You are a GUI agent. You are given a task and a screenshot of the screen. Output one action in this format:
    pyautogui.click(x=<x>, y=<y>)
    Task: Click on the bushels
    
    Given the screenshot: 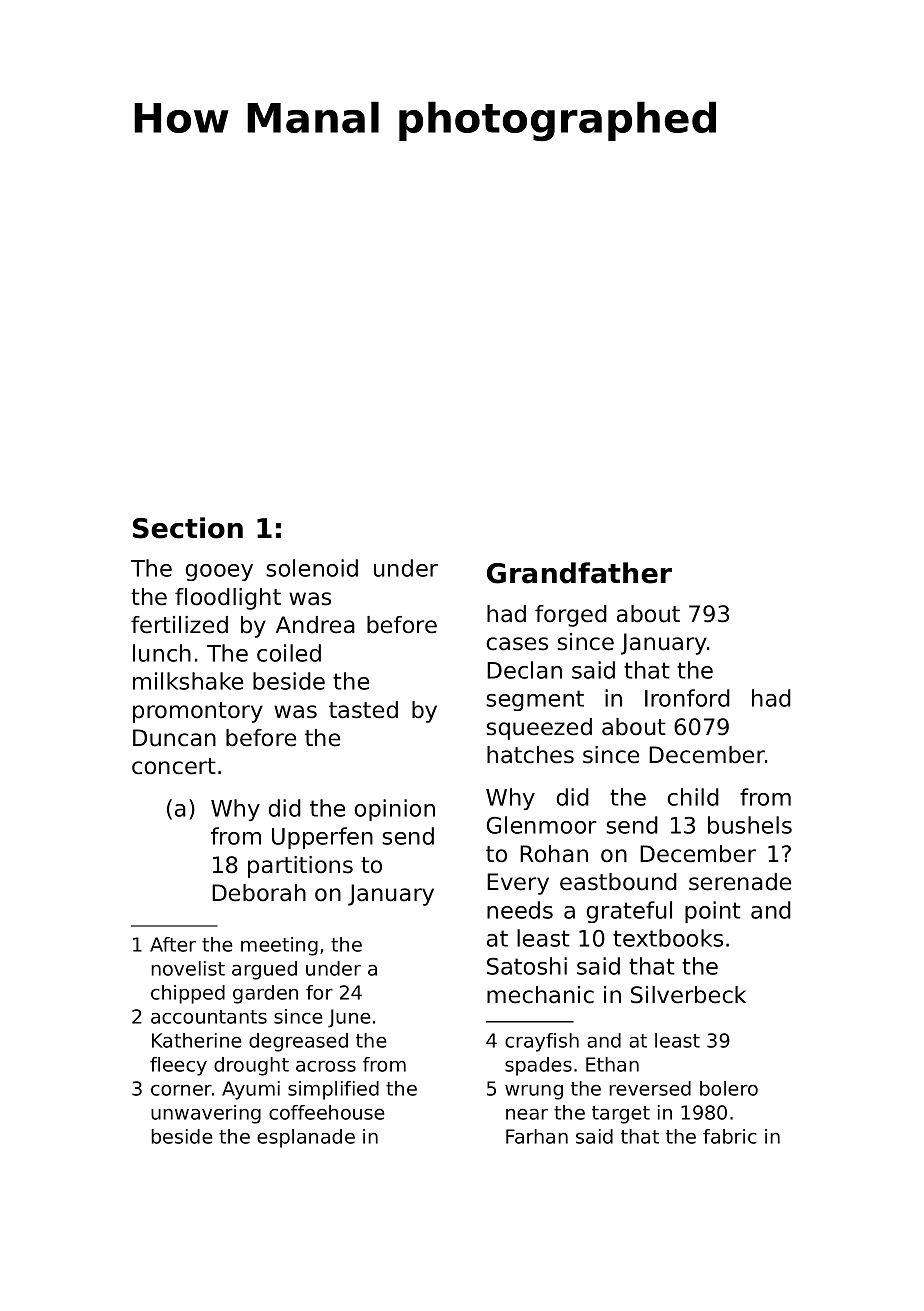 What is the action you would take?
    pyautogui.click(x=750, y=825)
